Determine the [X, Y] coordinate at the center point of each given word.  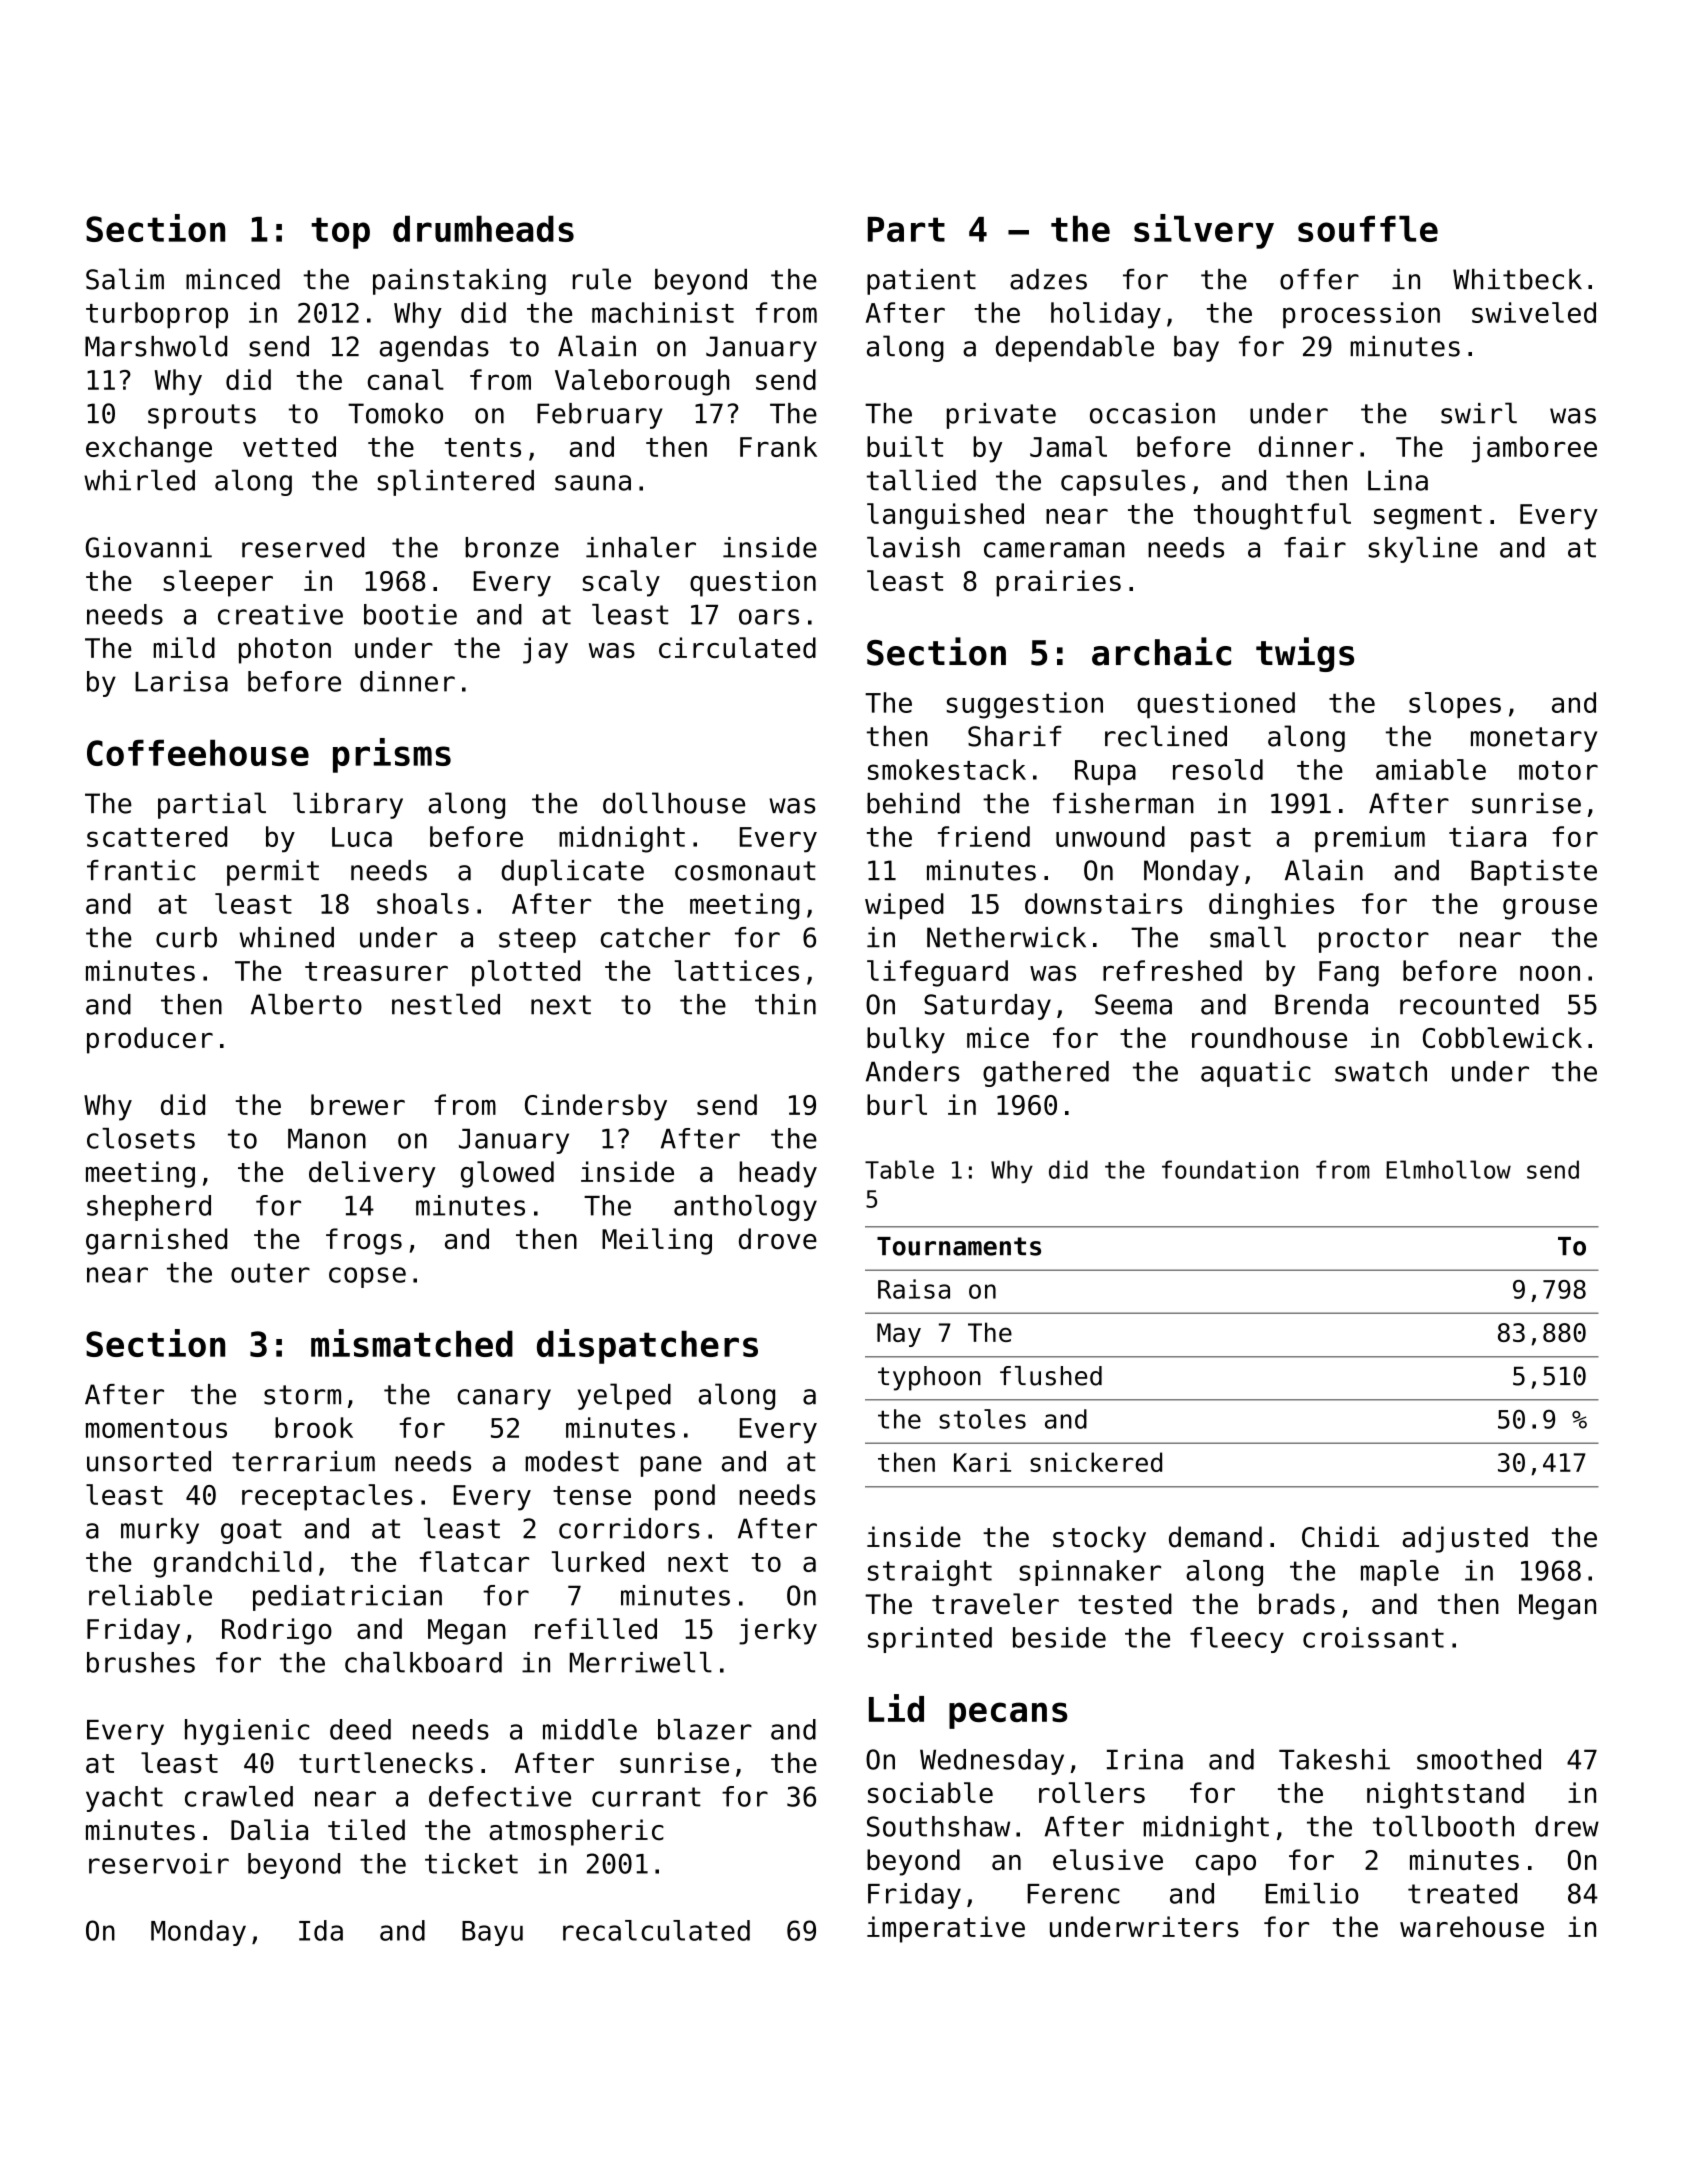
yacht [124, 1799]
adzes [1048, 279]
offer [1319, 279]
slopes [1455, 705]
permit [273, 873]
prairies [1058, 583]
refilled [596, 1628]
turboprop [157, 315]
